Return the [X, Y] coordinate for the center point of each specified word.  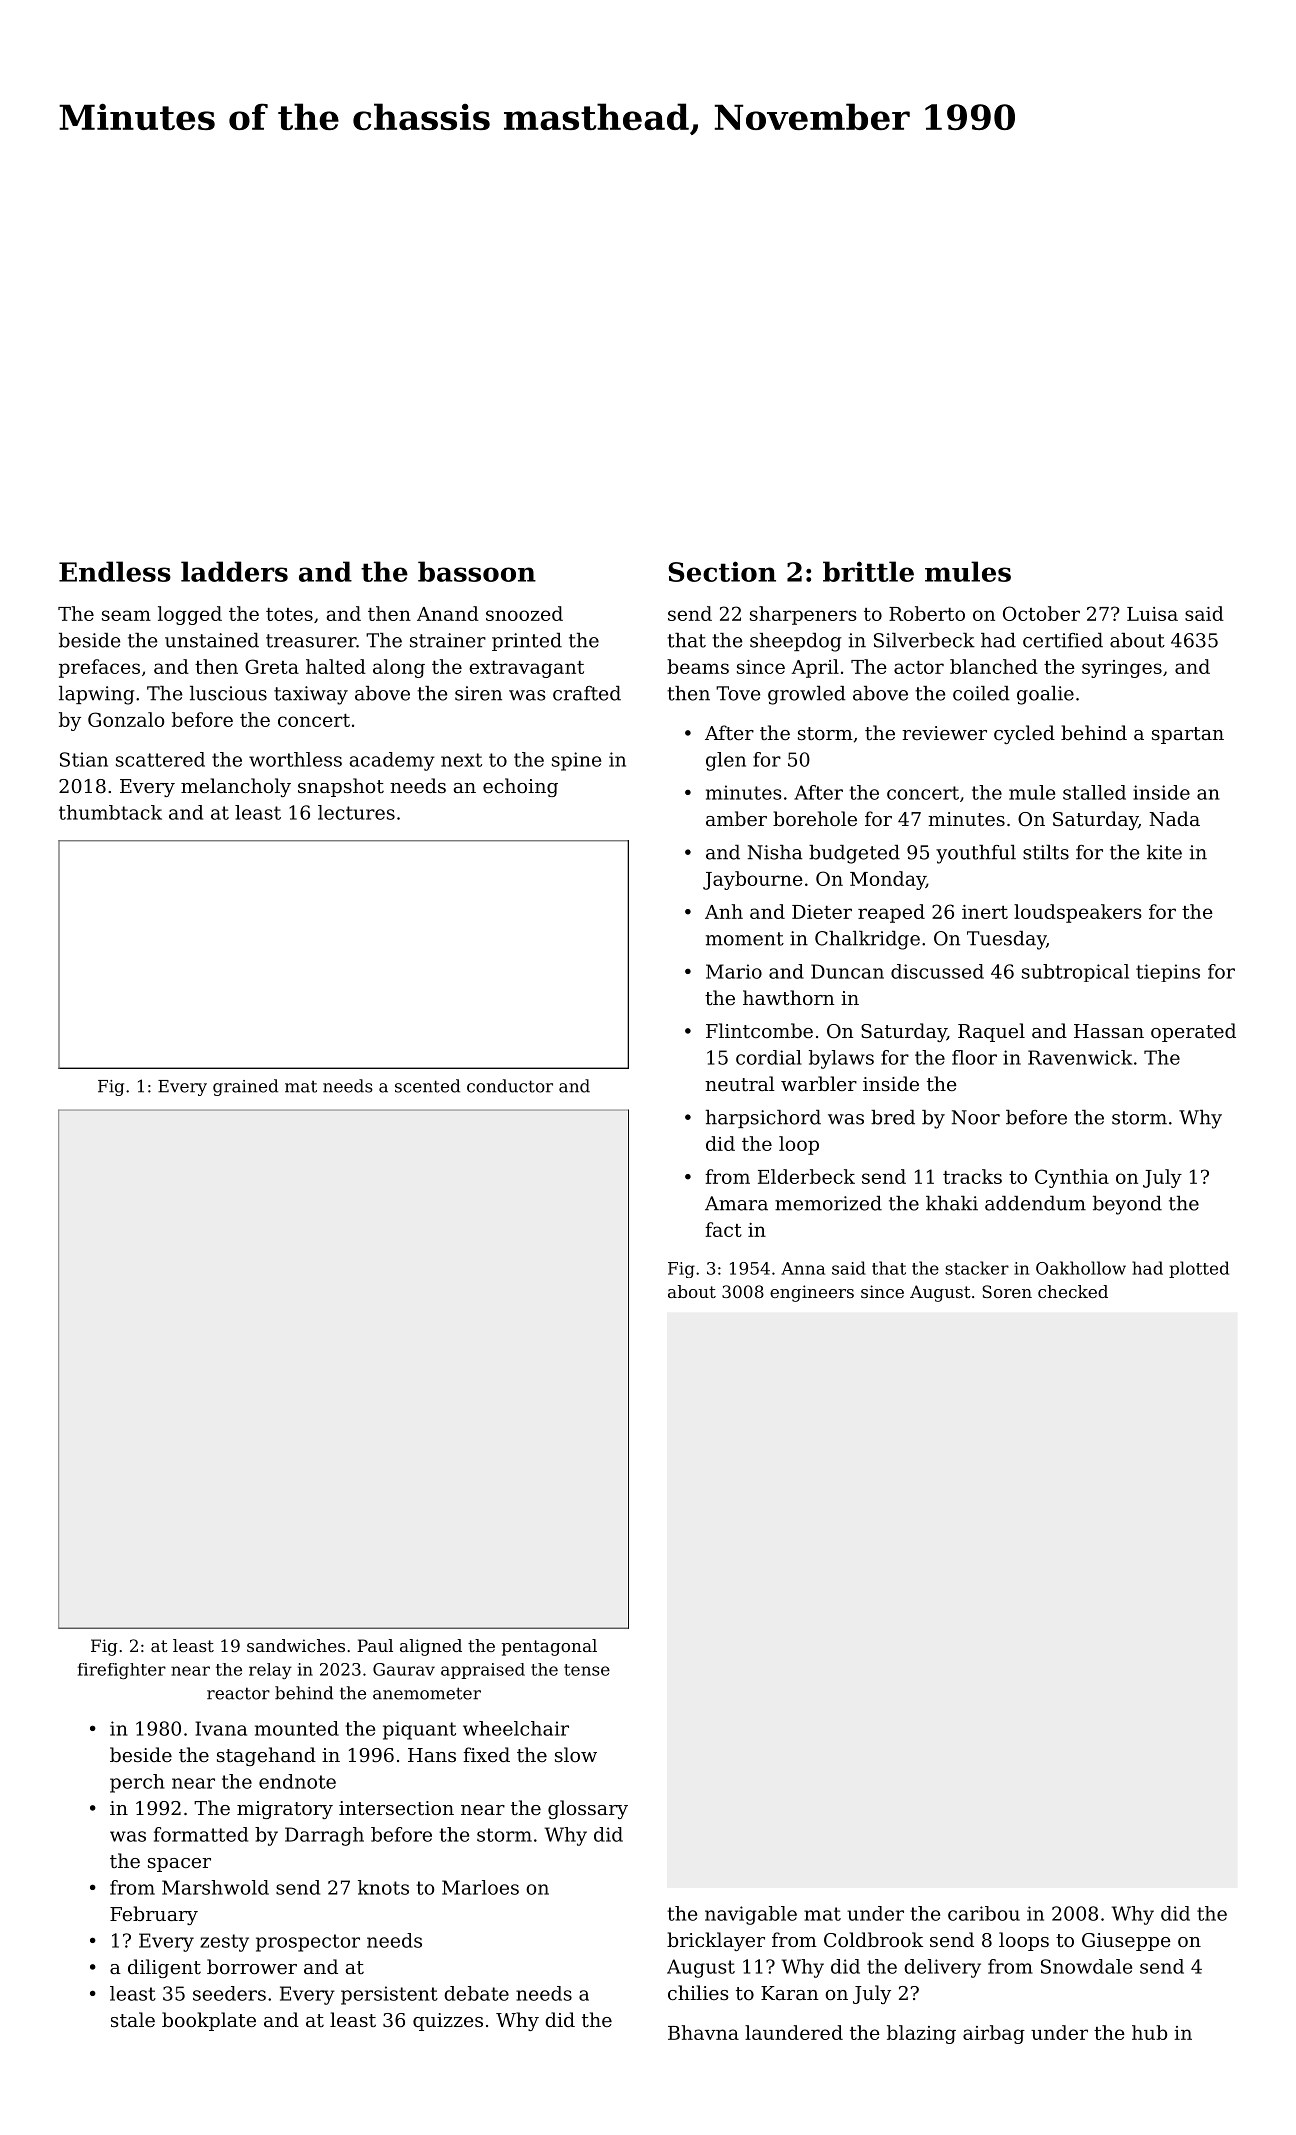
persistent [389, 1995]
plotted [1199, 1269]
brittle [868, 571]
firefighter [122, 1671]
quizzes [448, 2022]
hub [1149, 2032]
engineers [812, 1293]
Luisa [1152, 614]
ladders [234, 571]
